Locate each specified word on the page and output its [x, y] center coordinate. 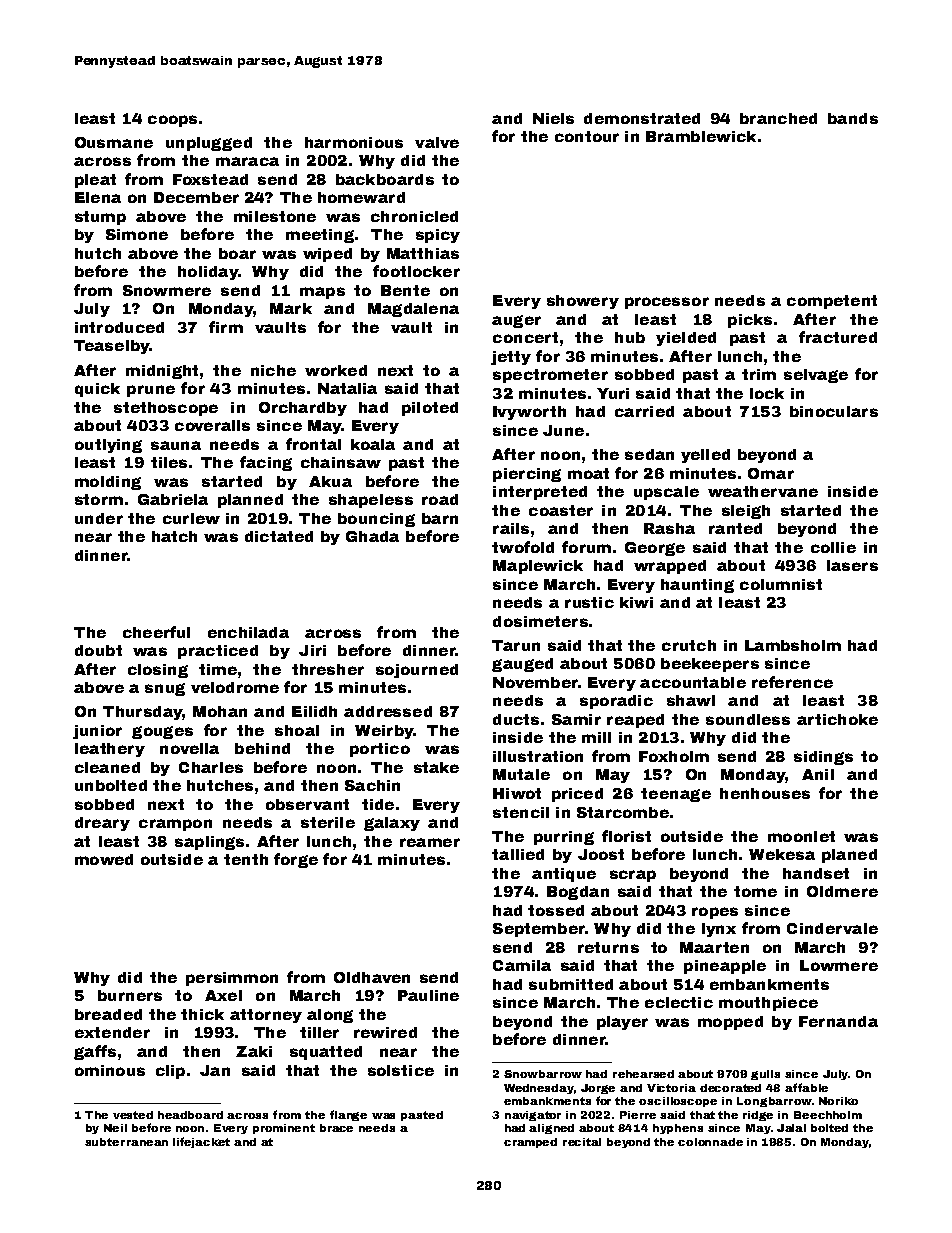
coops [172, 121]
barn [440, 518]
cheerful [156, 632]
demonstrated [642, 118]
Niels [553, 118]
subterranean [126, 1142]
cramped [530, 1143]
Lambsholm [793, 645]
